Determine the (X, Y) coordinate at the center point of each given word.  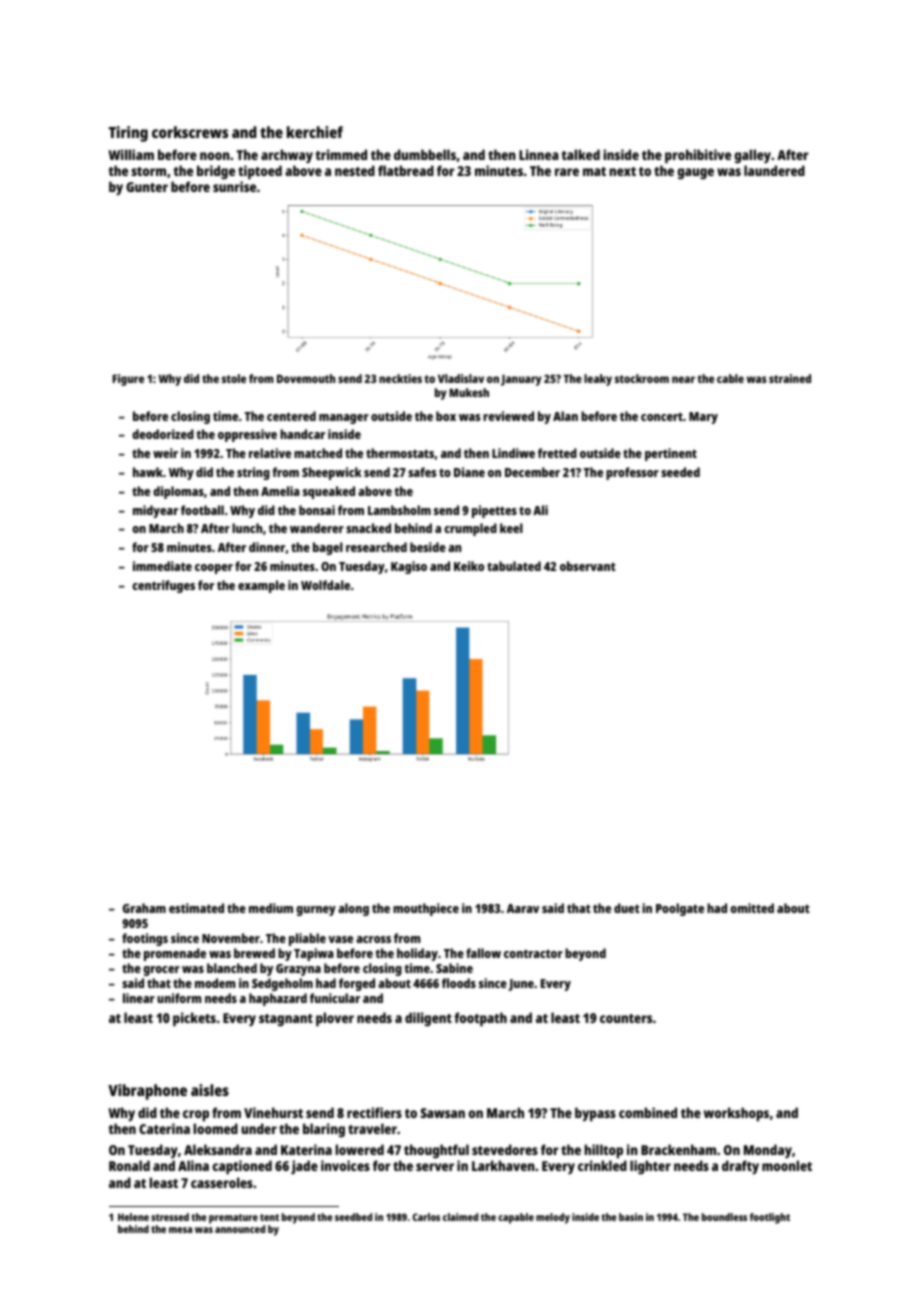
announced (240, 1229)
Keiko (469, 566)
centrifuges (163, 586)
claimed (460, 1217)
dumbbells (425, 154)
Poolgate (680, 909)
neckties (400, 378)
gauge (695, 173)
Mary (703, 418)
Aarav (523, 908)
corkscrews (190, 132)
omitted (752, 908)
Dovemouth (306, 378)
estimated (196, 908)
